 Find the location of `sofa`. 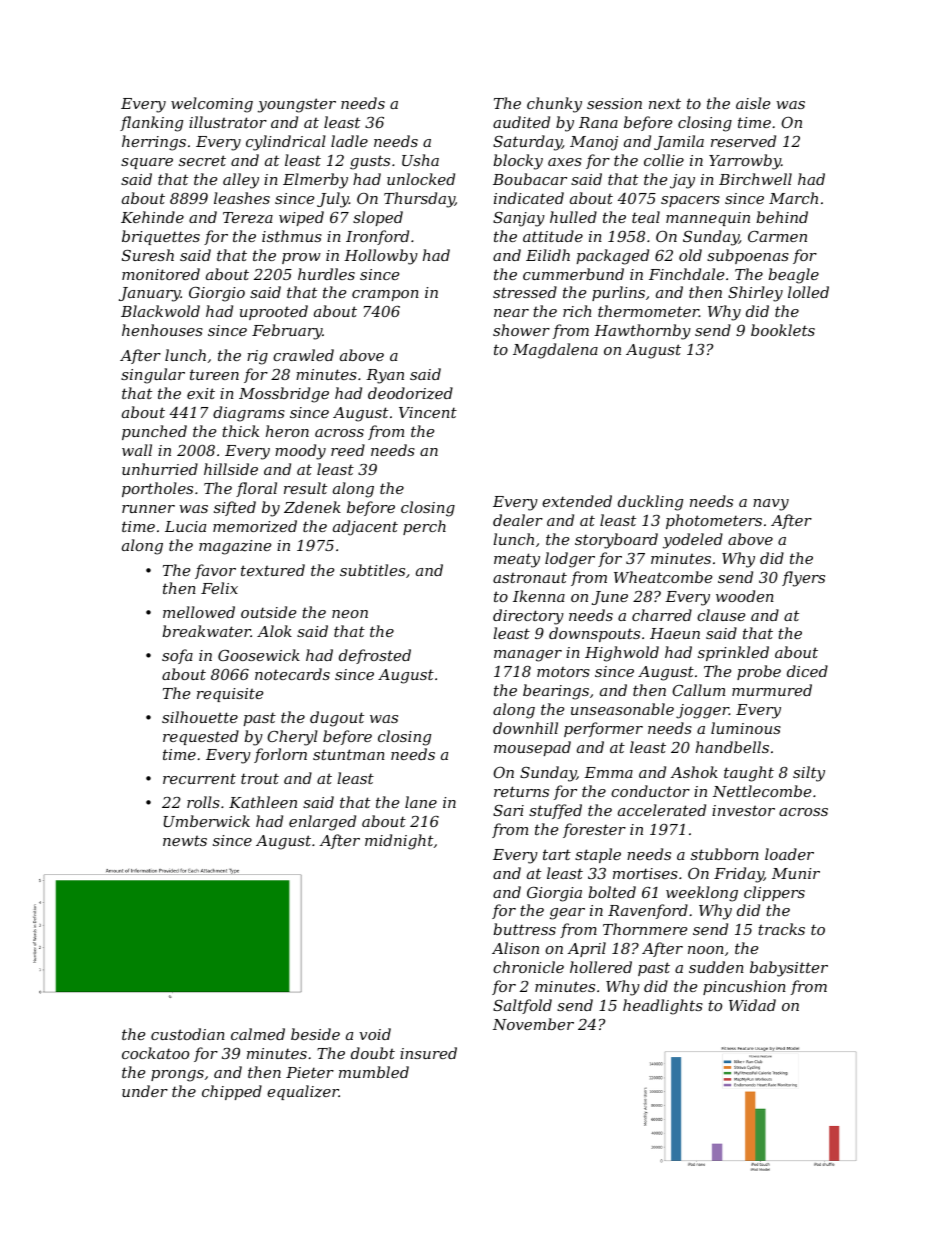

sofa is located at coordinates (177, 656).
